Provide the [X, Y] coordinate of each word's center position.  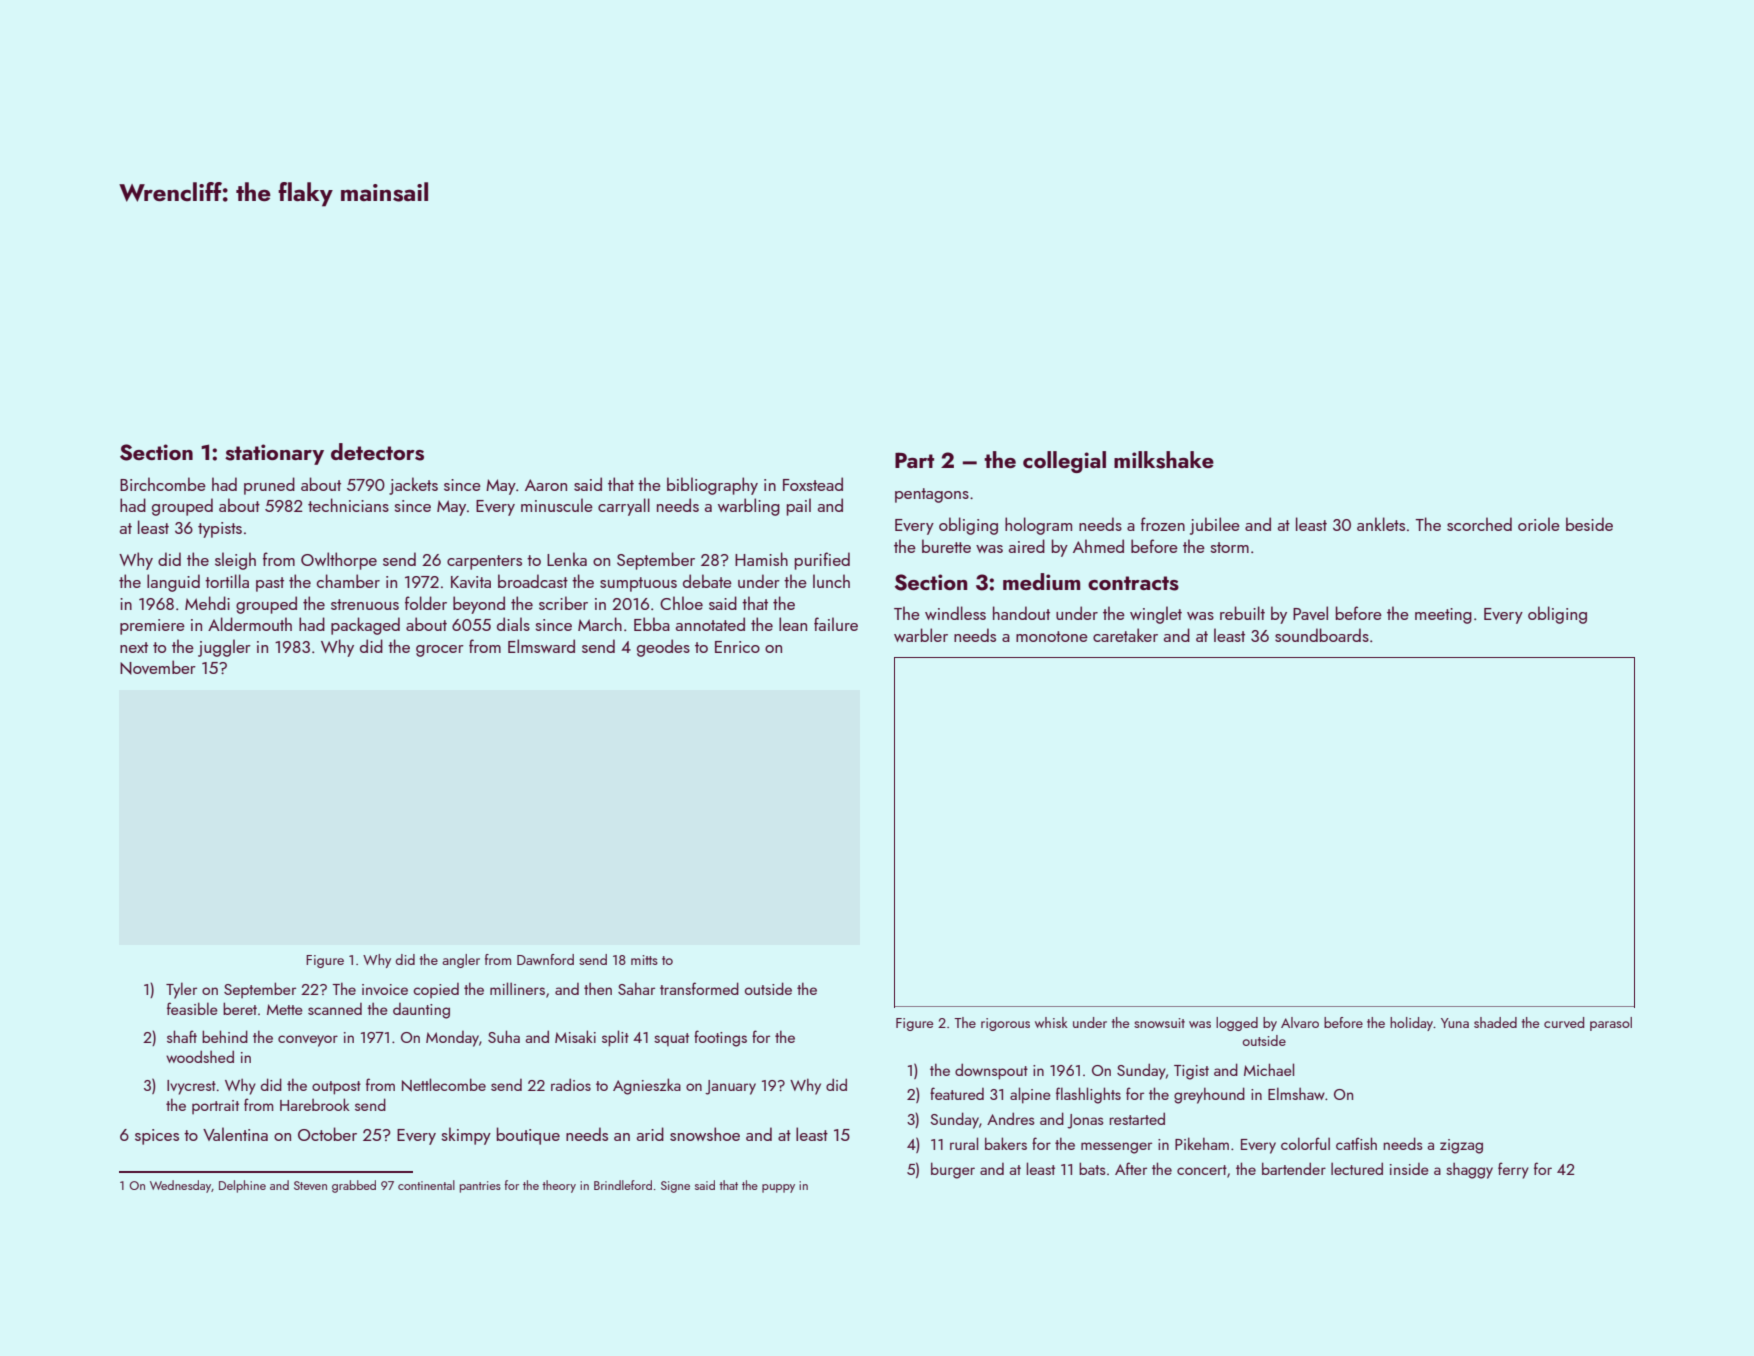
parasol [1611, 1024]
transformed [699, 988]
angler [461, 961]
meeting [1443, 616]
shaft [182, 1036]
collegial [1064, 462]
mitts [644, 960]
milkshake [1164, 460]
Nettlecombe [444, 1085]
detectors [377, 452]
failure [836, 624]
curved [1564, 1022]
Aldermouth [250, 624]
